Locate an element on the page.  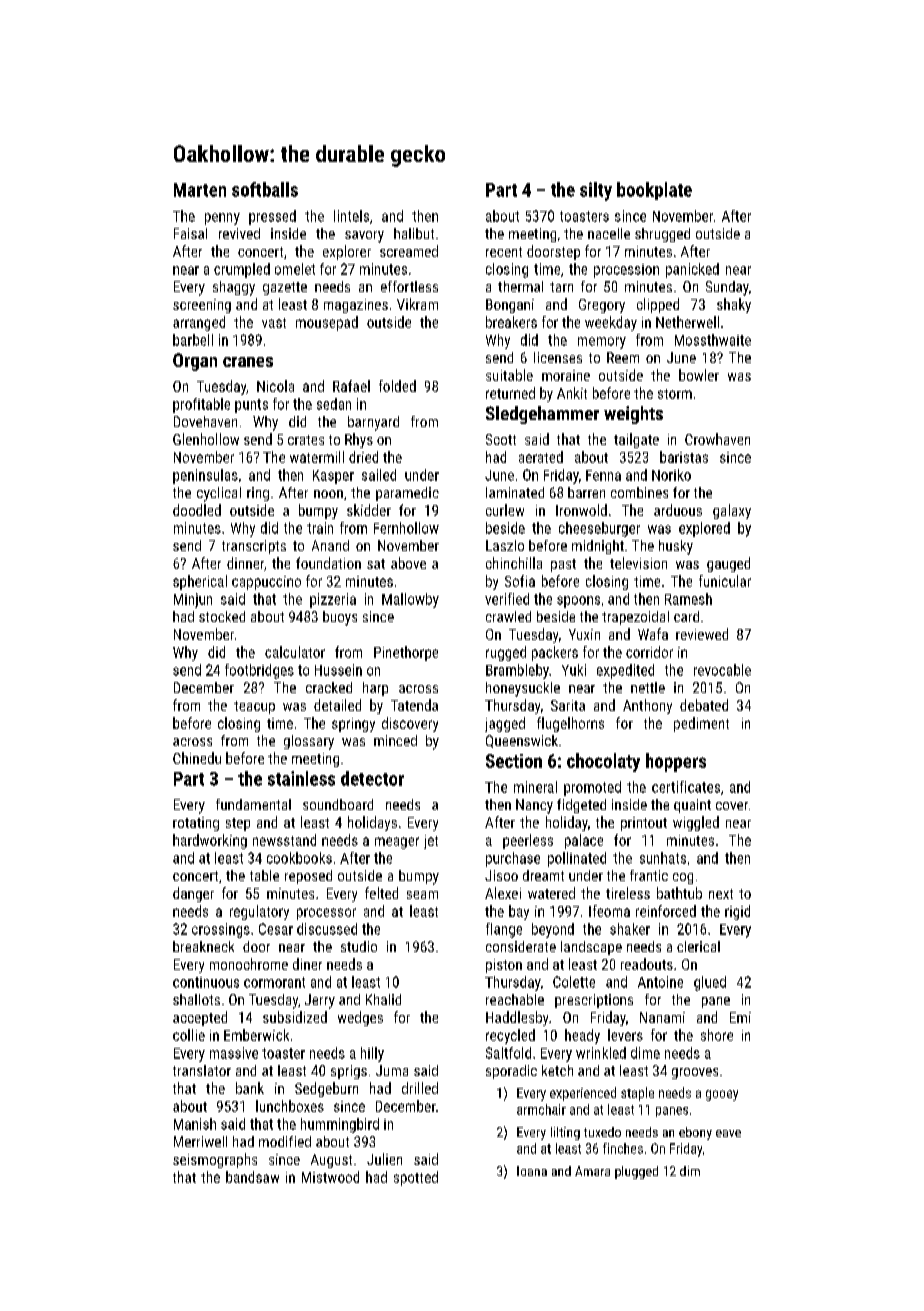
newsstand is located at coordinates (284, 840).
